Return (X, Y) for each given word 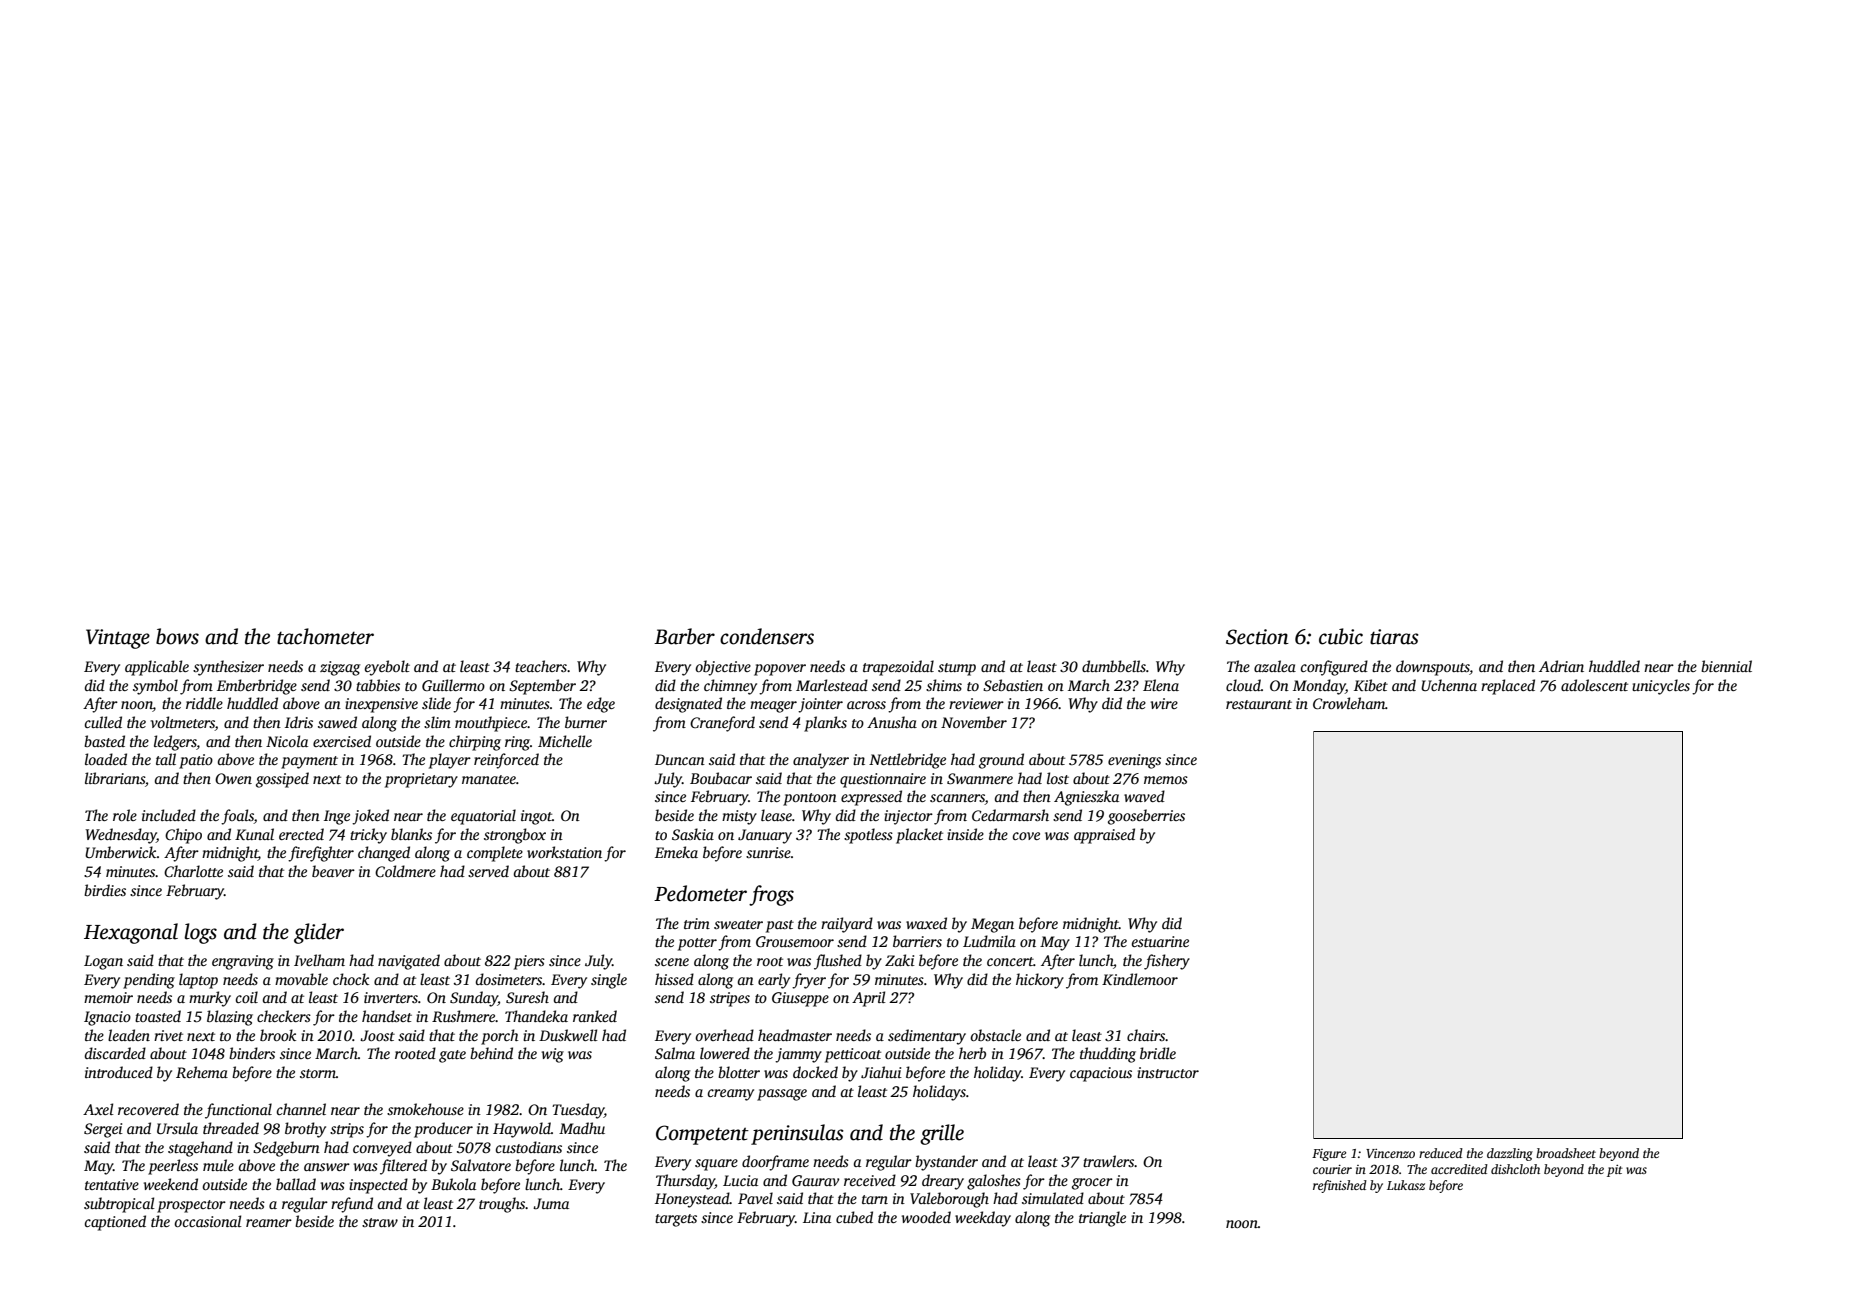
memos (1166, 780)
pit (1615, 1171)
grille (942, 1134)
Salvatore (481, 1165)
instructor (1168, 1072)
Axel (98, 1109)
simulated (1053, 1198)
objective (723, 668)
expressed (871, 798)
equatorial (483, 817)
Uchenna (1449, 685)
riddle (204, 703)
